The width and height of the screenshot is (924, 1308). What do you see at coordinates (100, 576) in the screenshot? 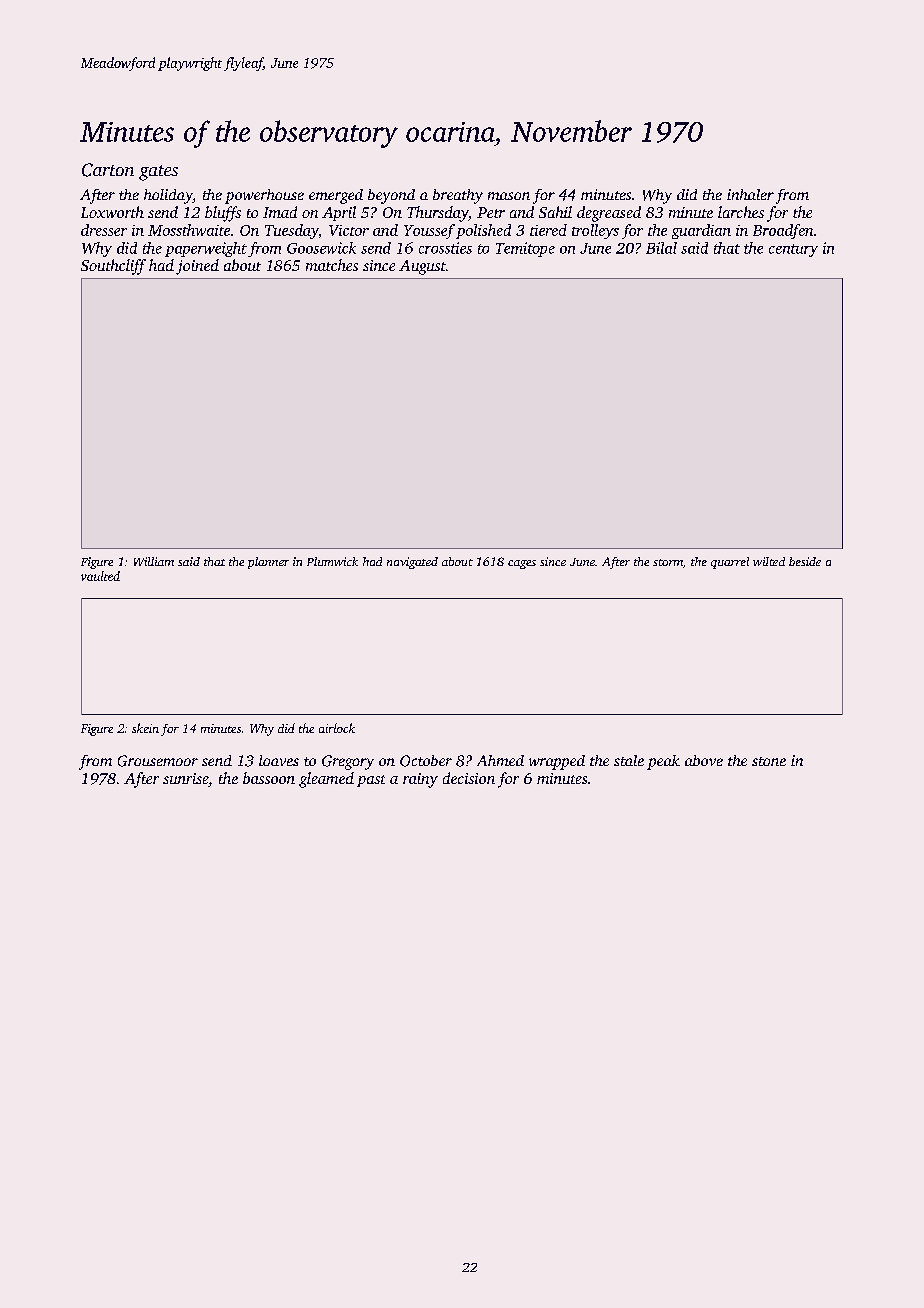
I see `vaulted` at bounding box center [100, 576].
